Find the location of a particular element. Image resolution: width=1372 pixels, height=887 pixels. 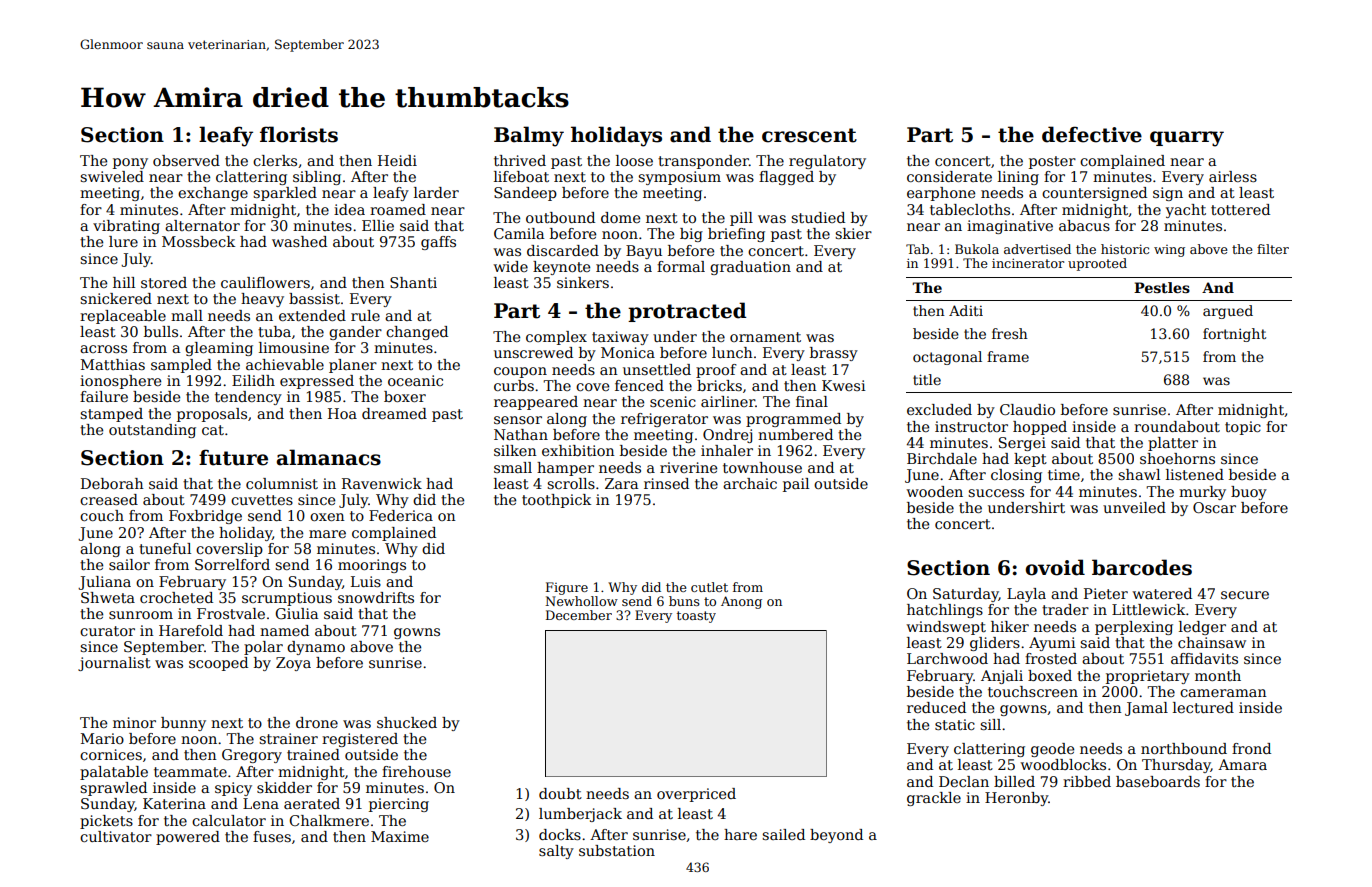

shucked is located at coordinates (407, 722).
